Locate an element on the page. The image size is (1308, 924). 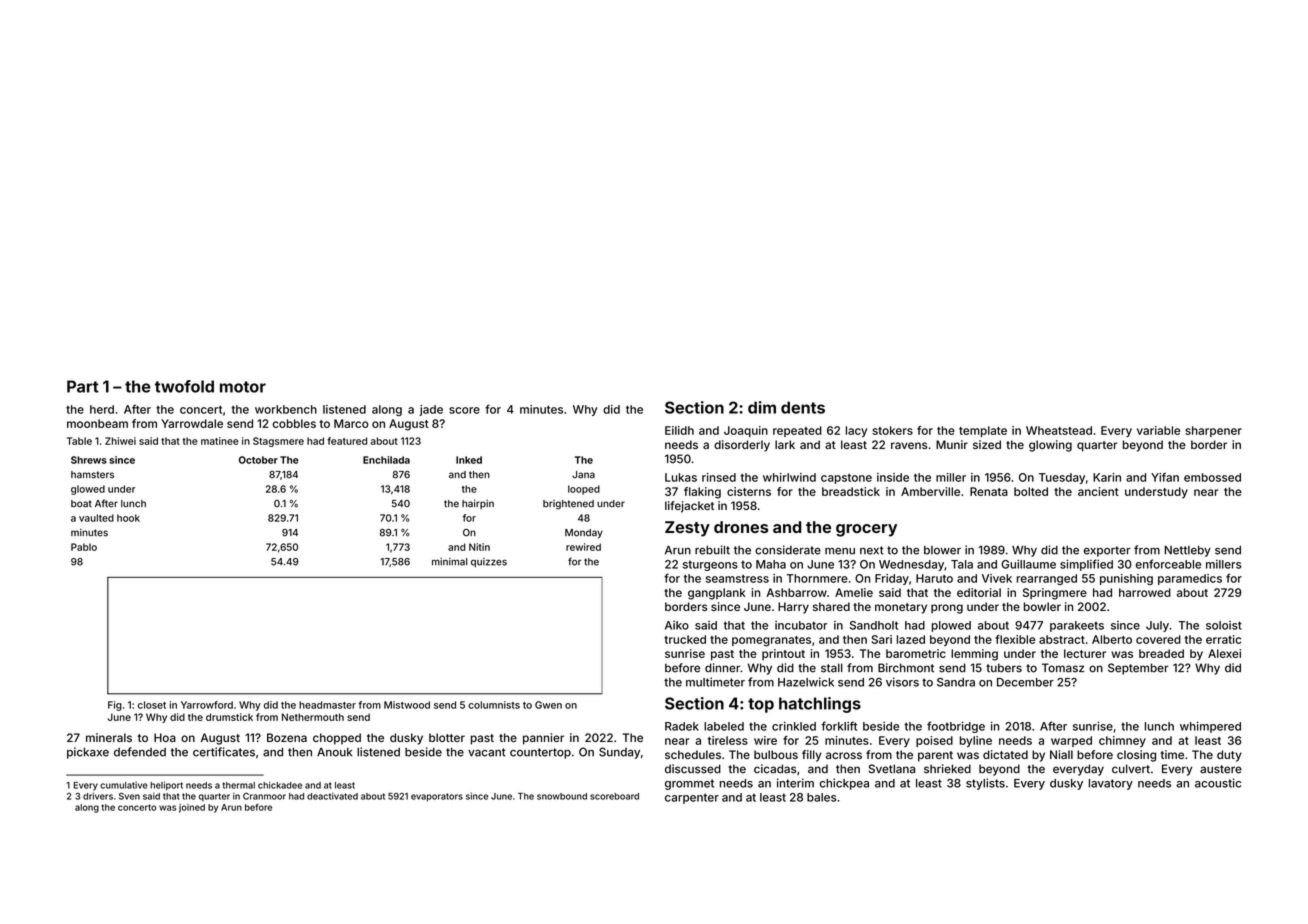
Fig is located at coordinates (115, 706).
